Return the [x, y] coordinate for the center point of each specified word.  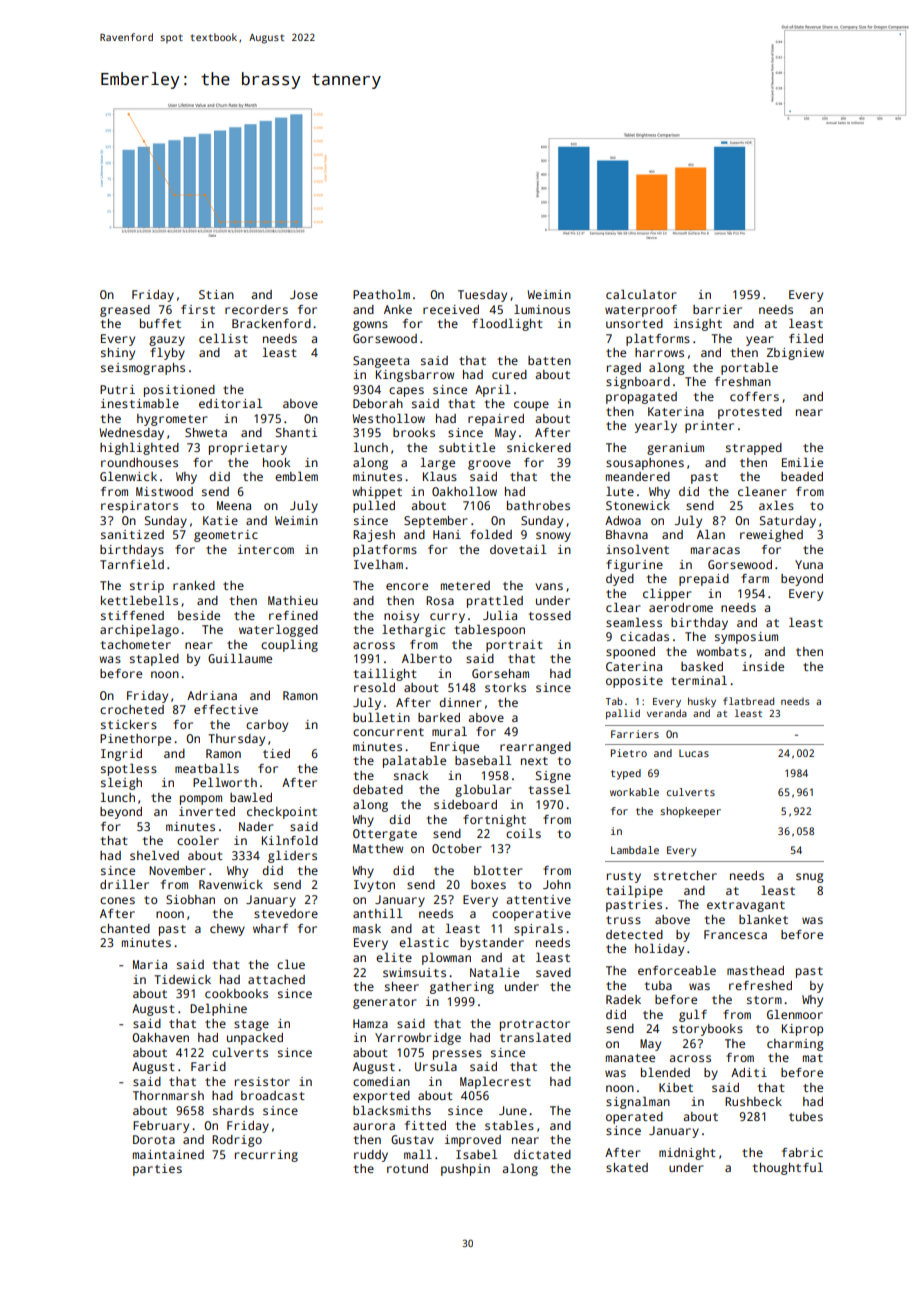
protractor [535, 1025]
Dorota [154, 1139]
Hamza [370, 1023]
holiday [659, 949]
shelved [154, 855]
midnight [687, 1154]
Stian [216, 294]
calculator [641, 294]
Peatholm [381, 294]
